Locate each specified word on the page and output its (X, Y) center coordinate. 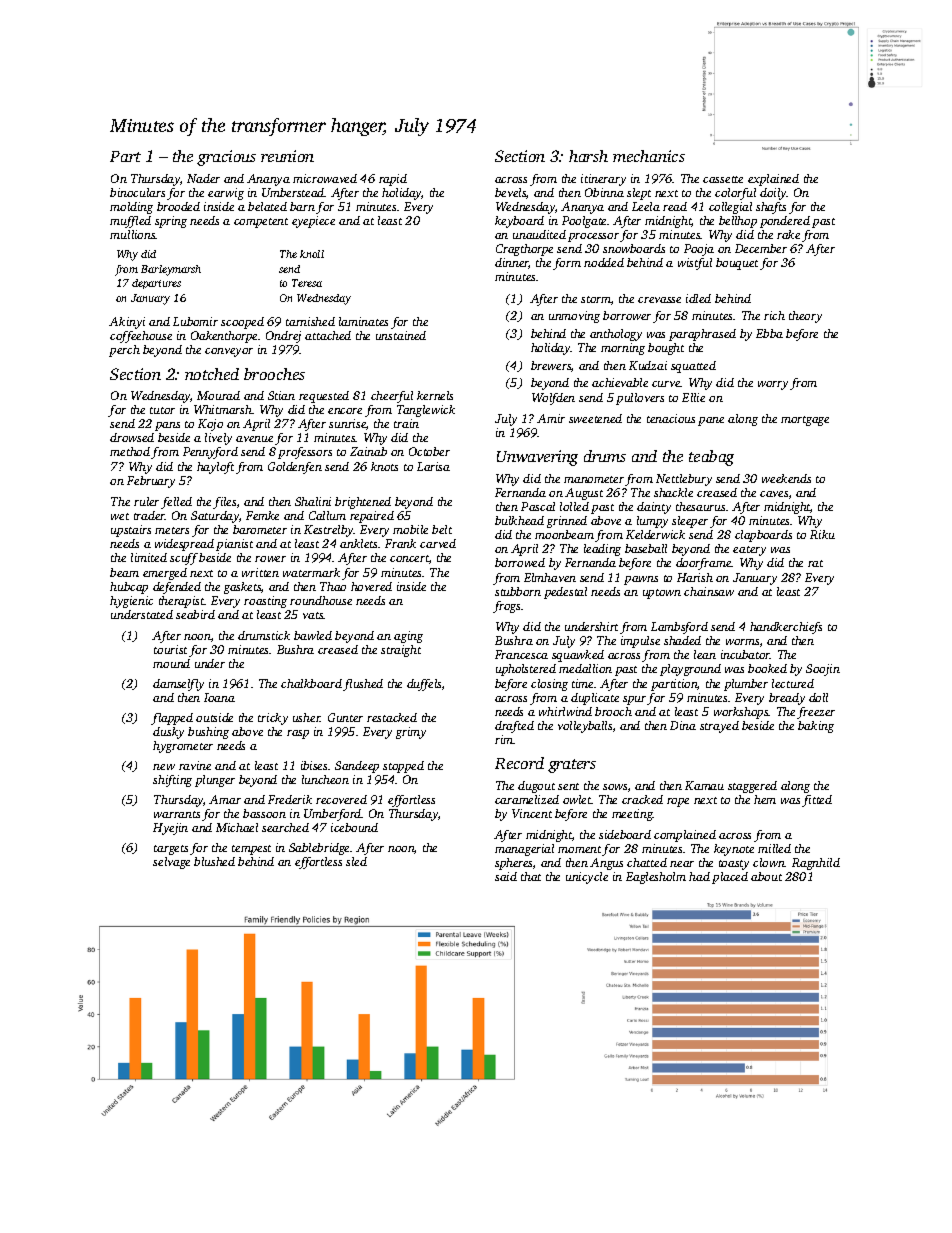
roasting (265, 602)
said (506, 876)
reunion (287, 156)
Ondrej (283, 337)
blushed (214, 861)
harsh (588, 156)
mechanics (649, 156)
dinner (512, 263)
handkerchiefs (786, 628)
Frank (400, 543)
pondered (785, 222)
